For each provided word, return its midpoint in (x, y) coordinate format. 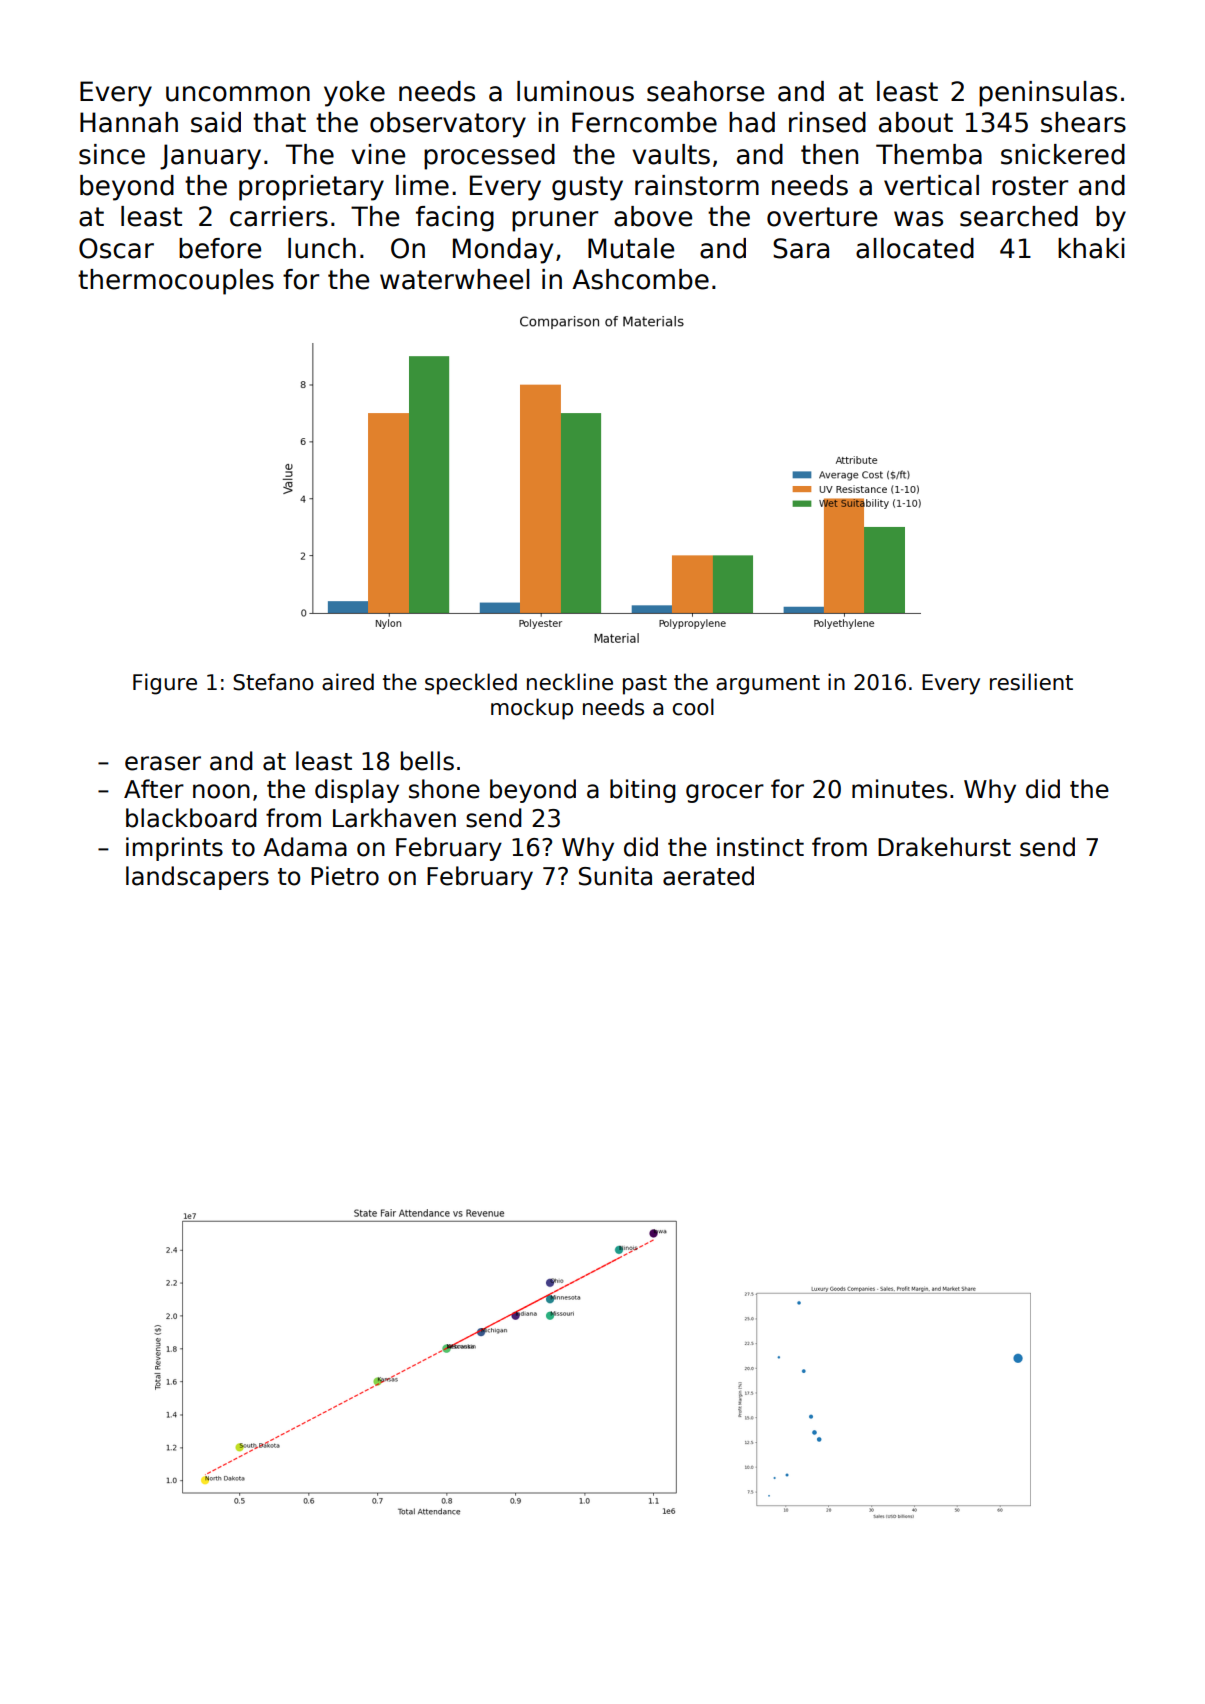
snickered (1063, 154)
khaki (1091, 248)
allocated (915, 248)
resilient (1031, 682)
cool (693, 707)
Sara (801, 248)
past (645, 685)
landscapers (197, 878)
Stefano (273, 682)
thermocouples (176, 282)
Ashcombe (640, 279)
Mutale (631, 248)
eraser (163, 763)
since (112, 154)
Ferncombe (644, 122)
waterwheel (455, 279)
